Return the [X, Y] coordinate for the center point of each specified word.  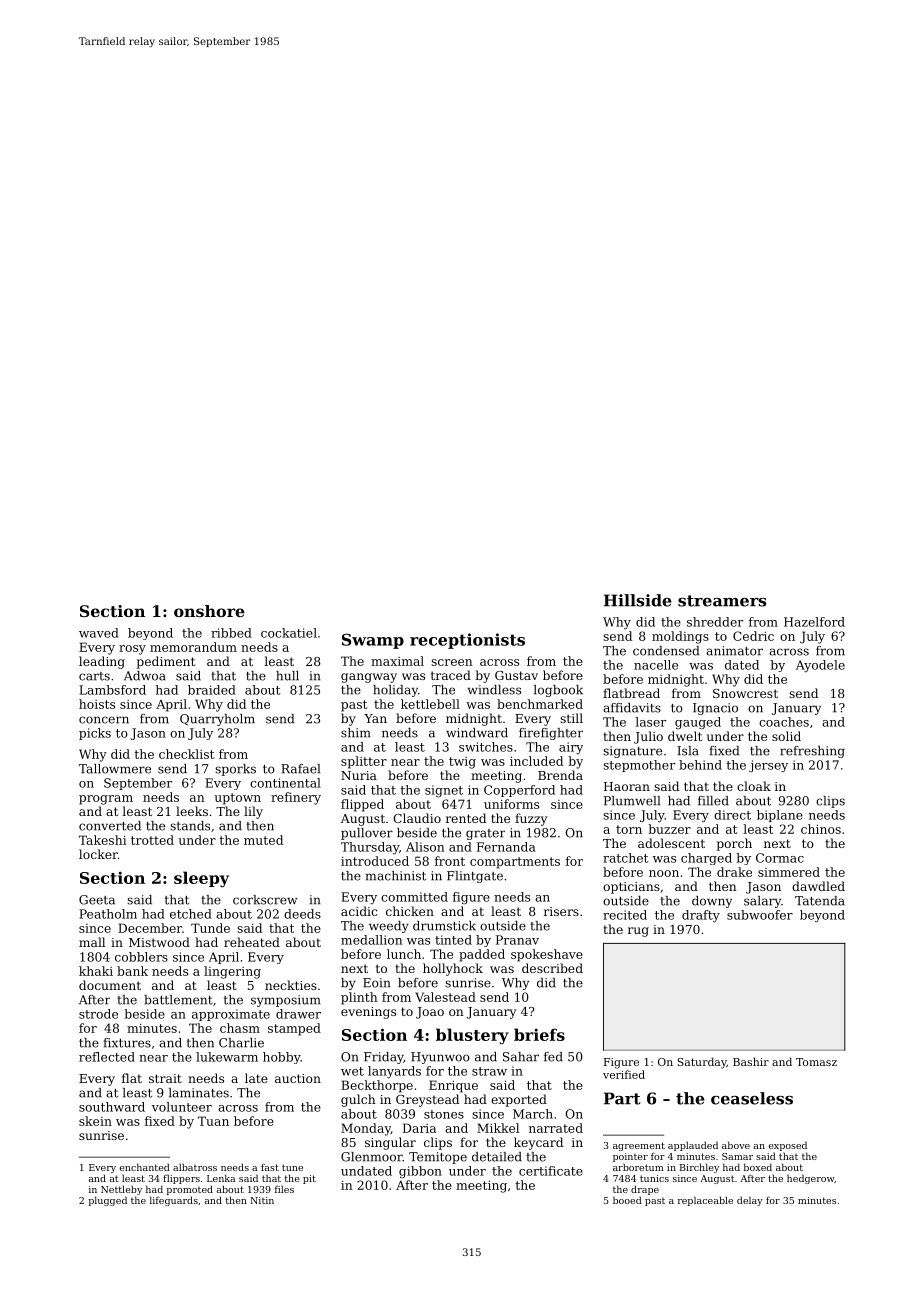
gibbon [420, 1172]
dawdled [818, 886]
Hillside [638, 600]
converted [110, 826]
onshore [209, 611]
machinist [396, 876]
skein [95, 1121]
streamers [722, 601]
